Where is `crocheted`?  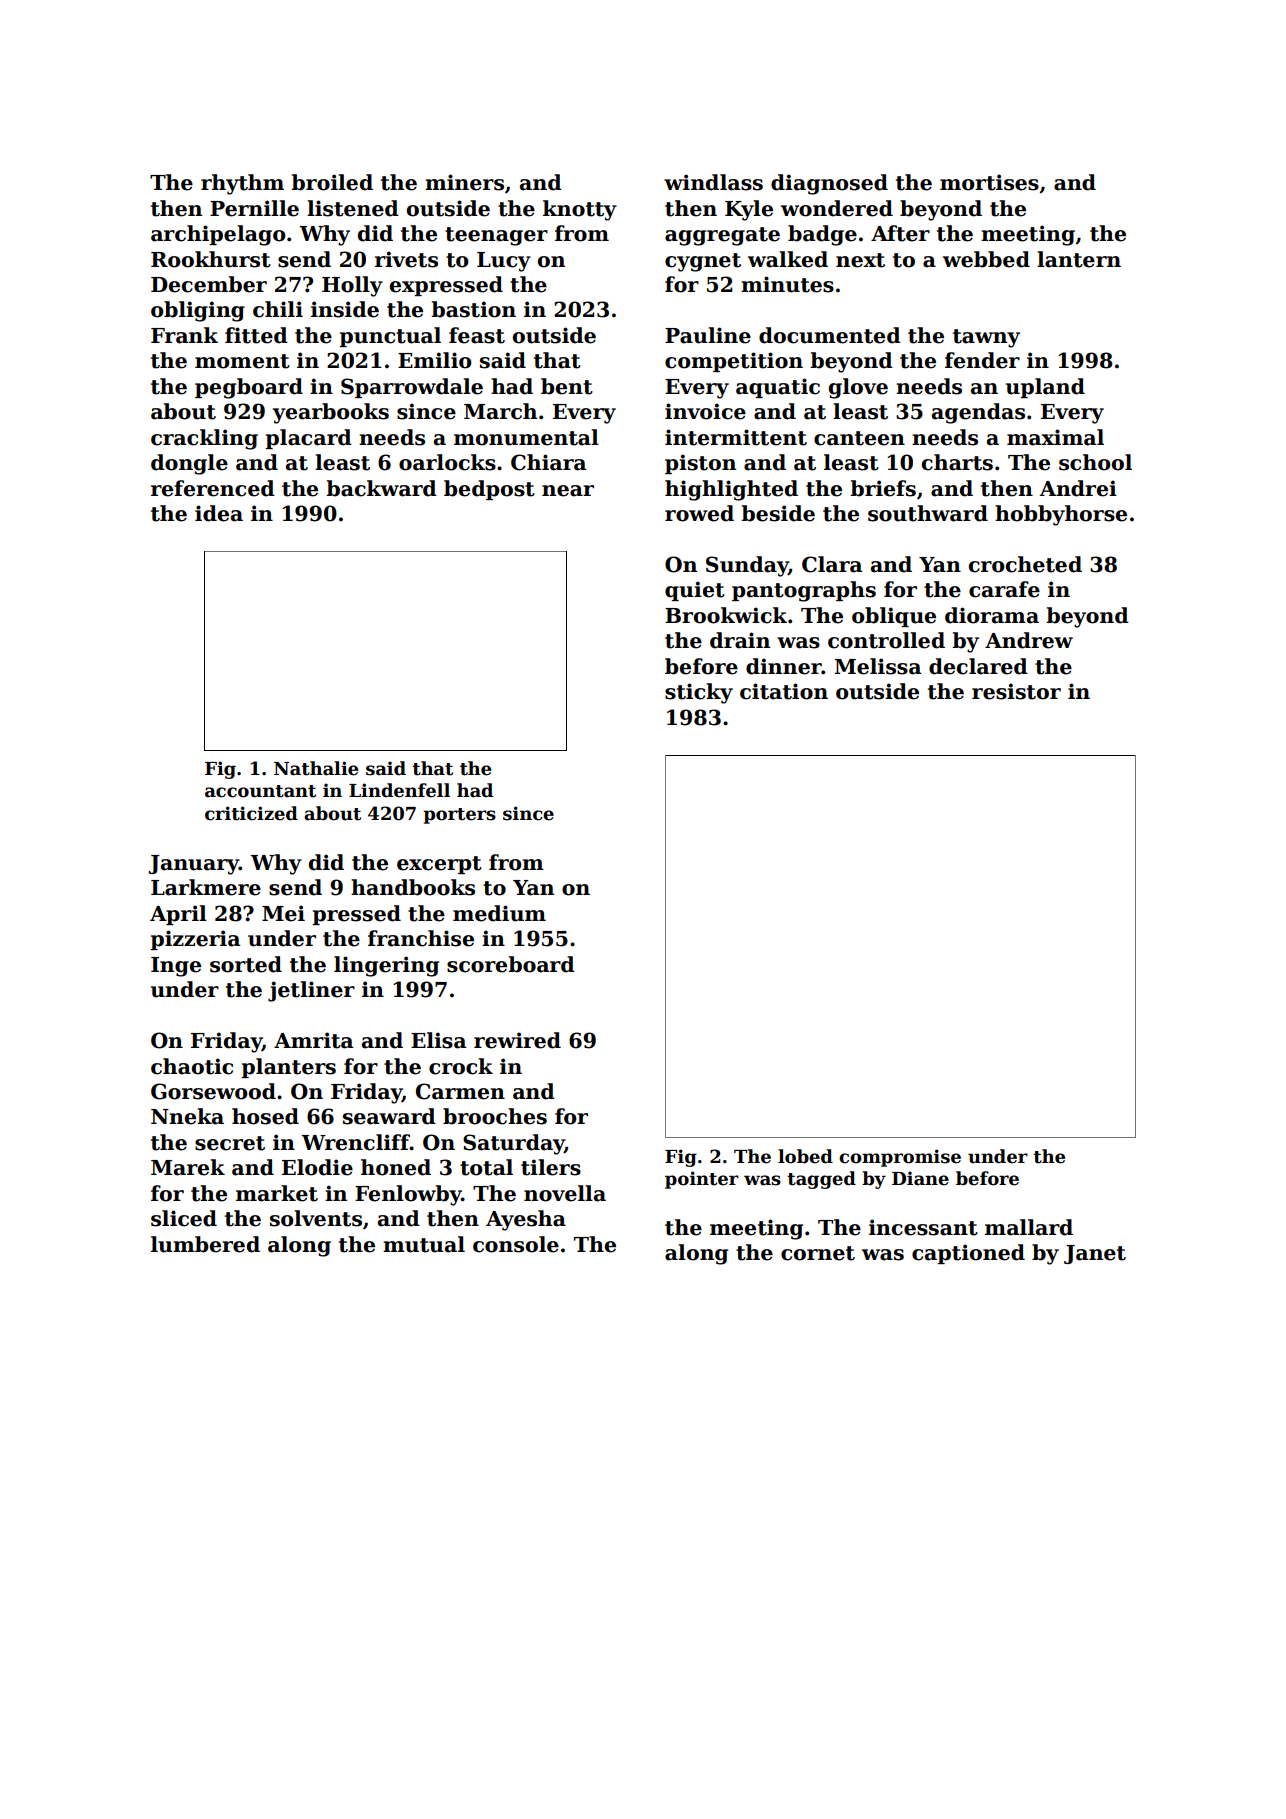
crocheted is located at coordinates (1025, 564).
